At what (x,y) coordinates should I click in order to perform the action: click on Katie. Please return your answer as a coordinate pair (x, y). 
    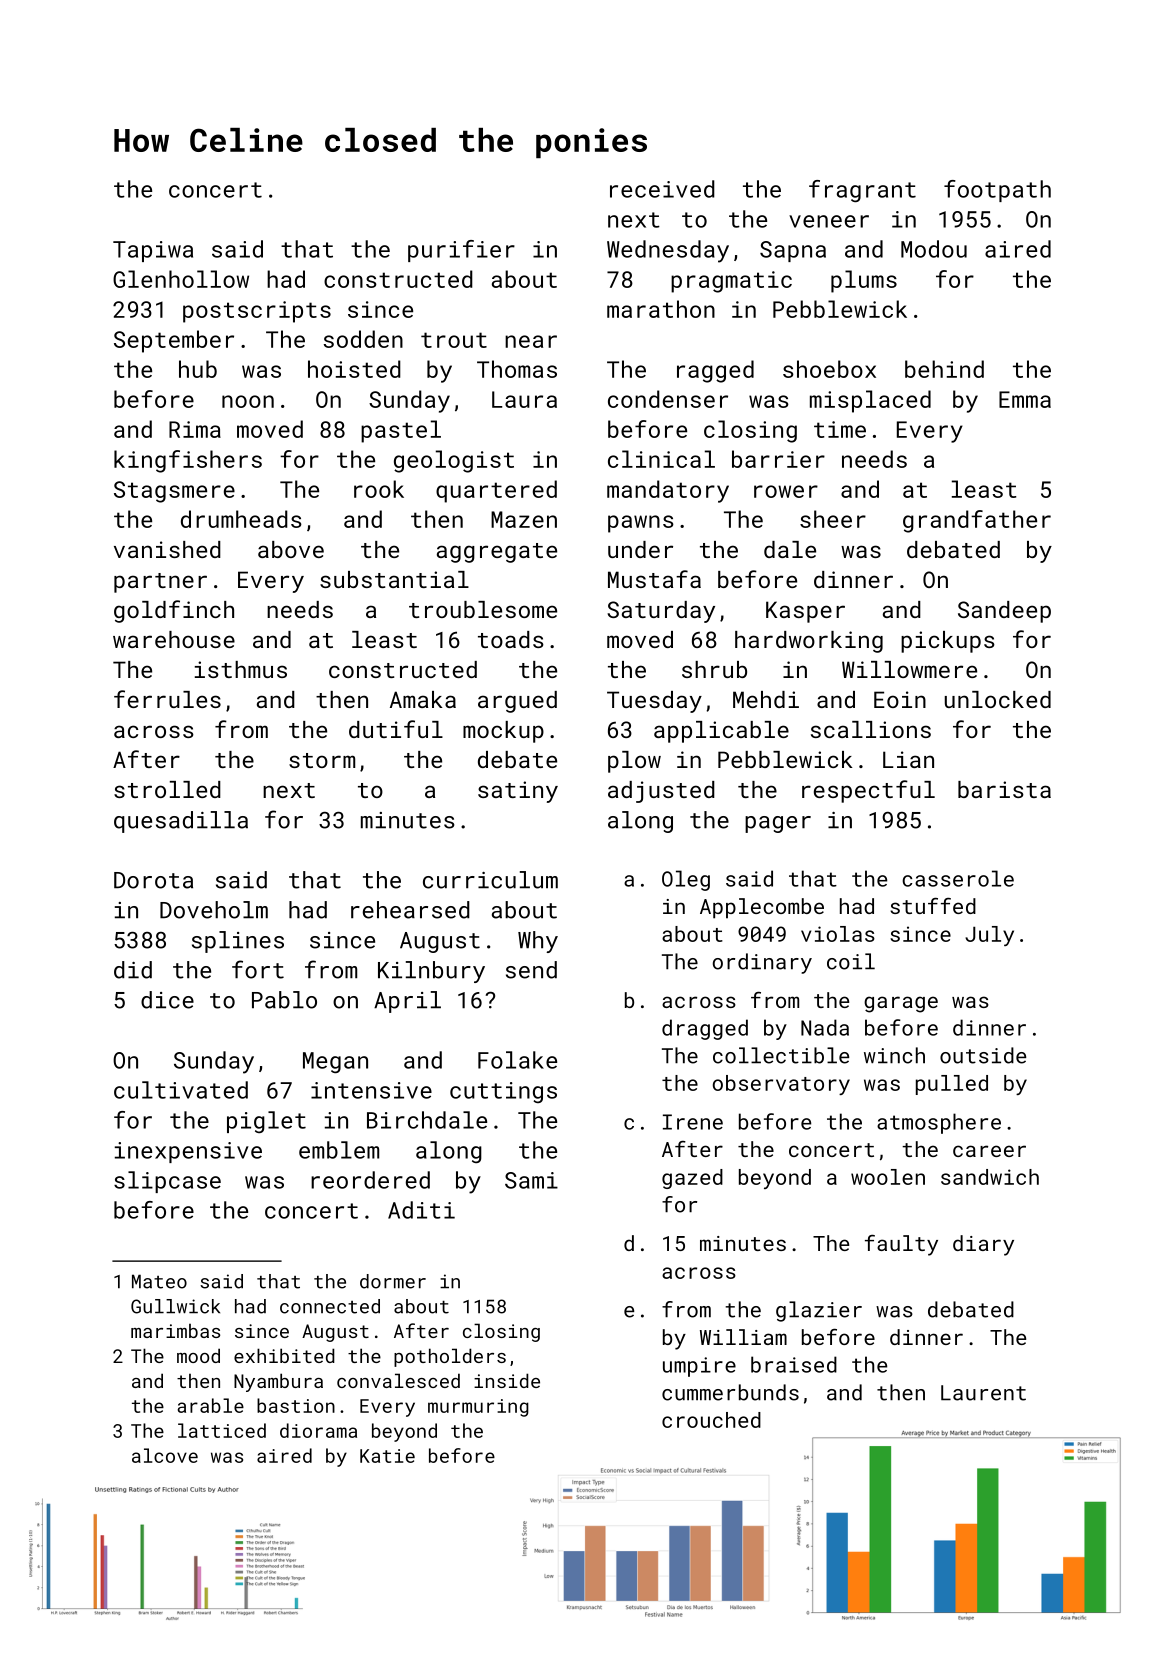
    Looking at the image, I should click on (387, 1456).
